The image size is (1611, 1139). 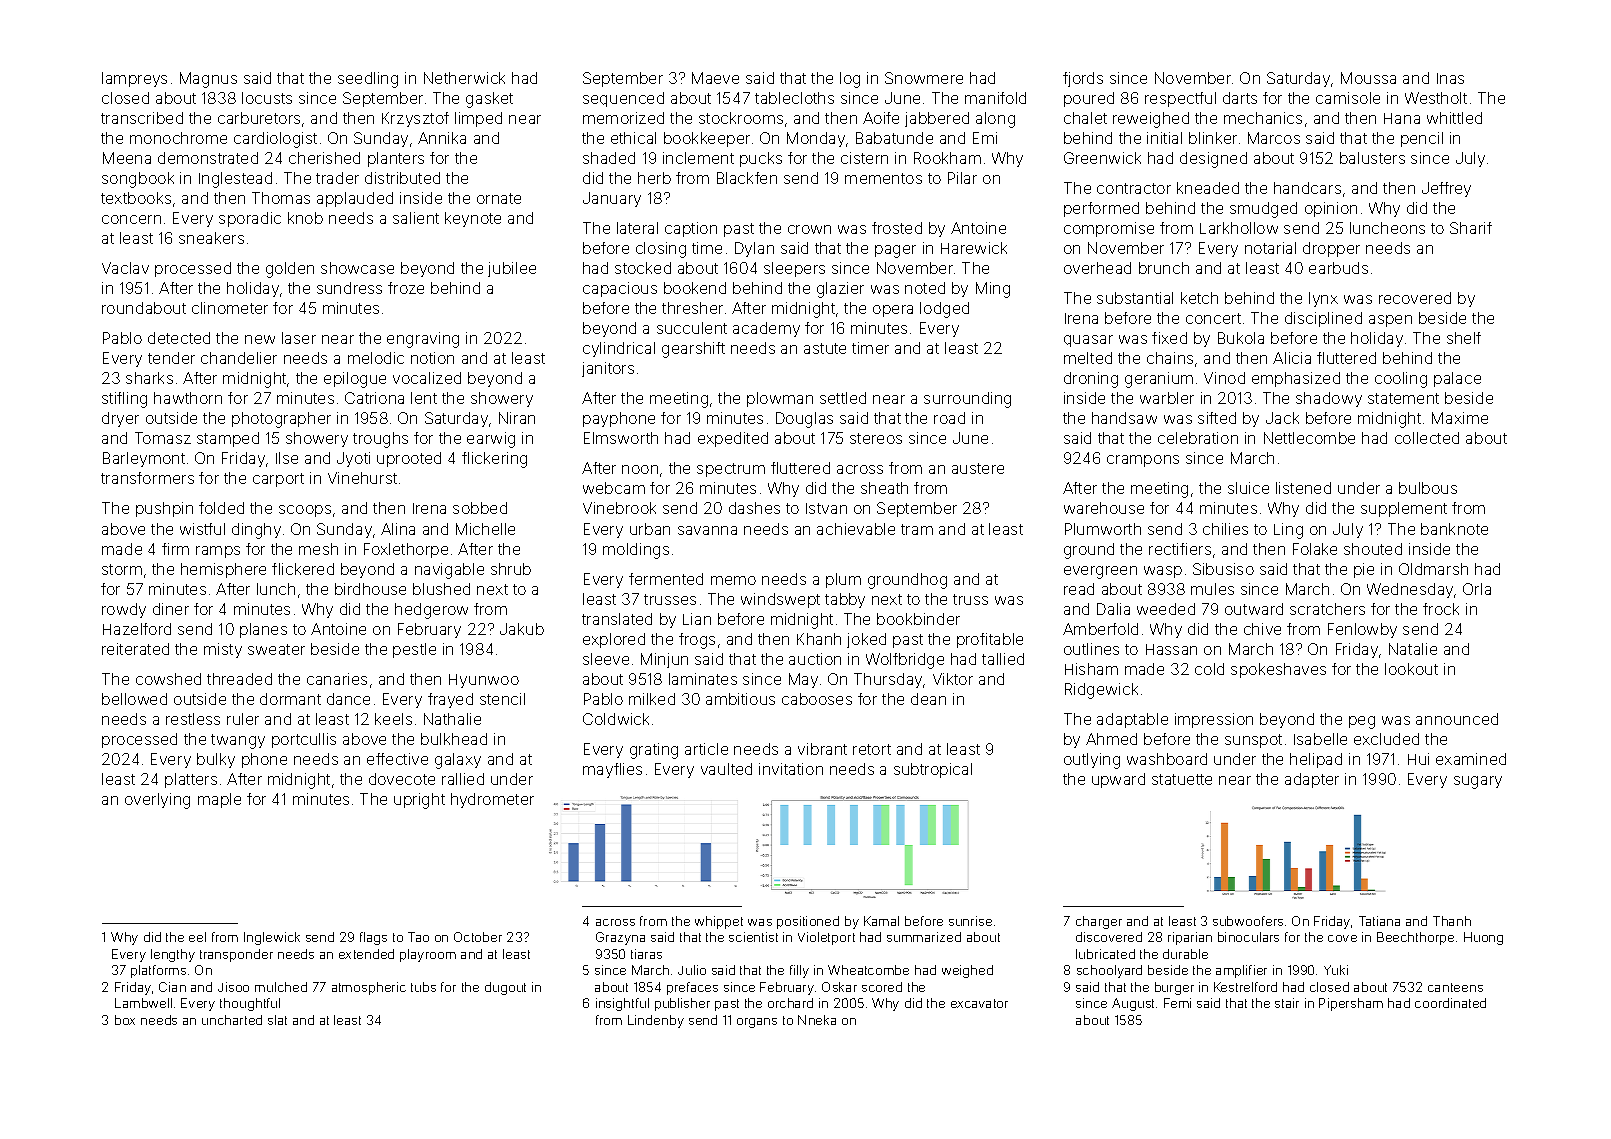 I want to click on grating, so click(x=654, y=751).
